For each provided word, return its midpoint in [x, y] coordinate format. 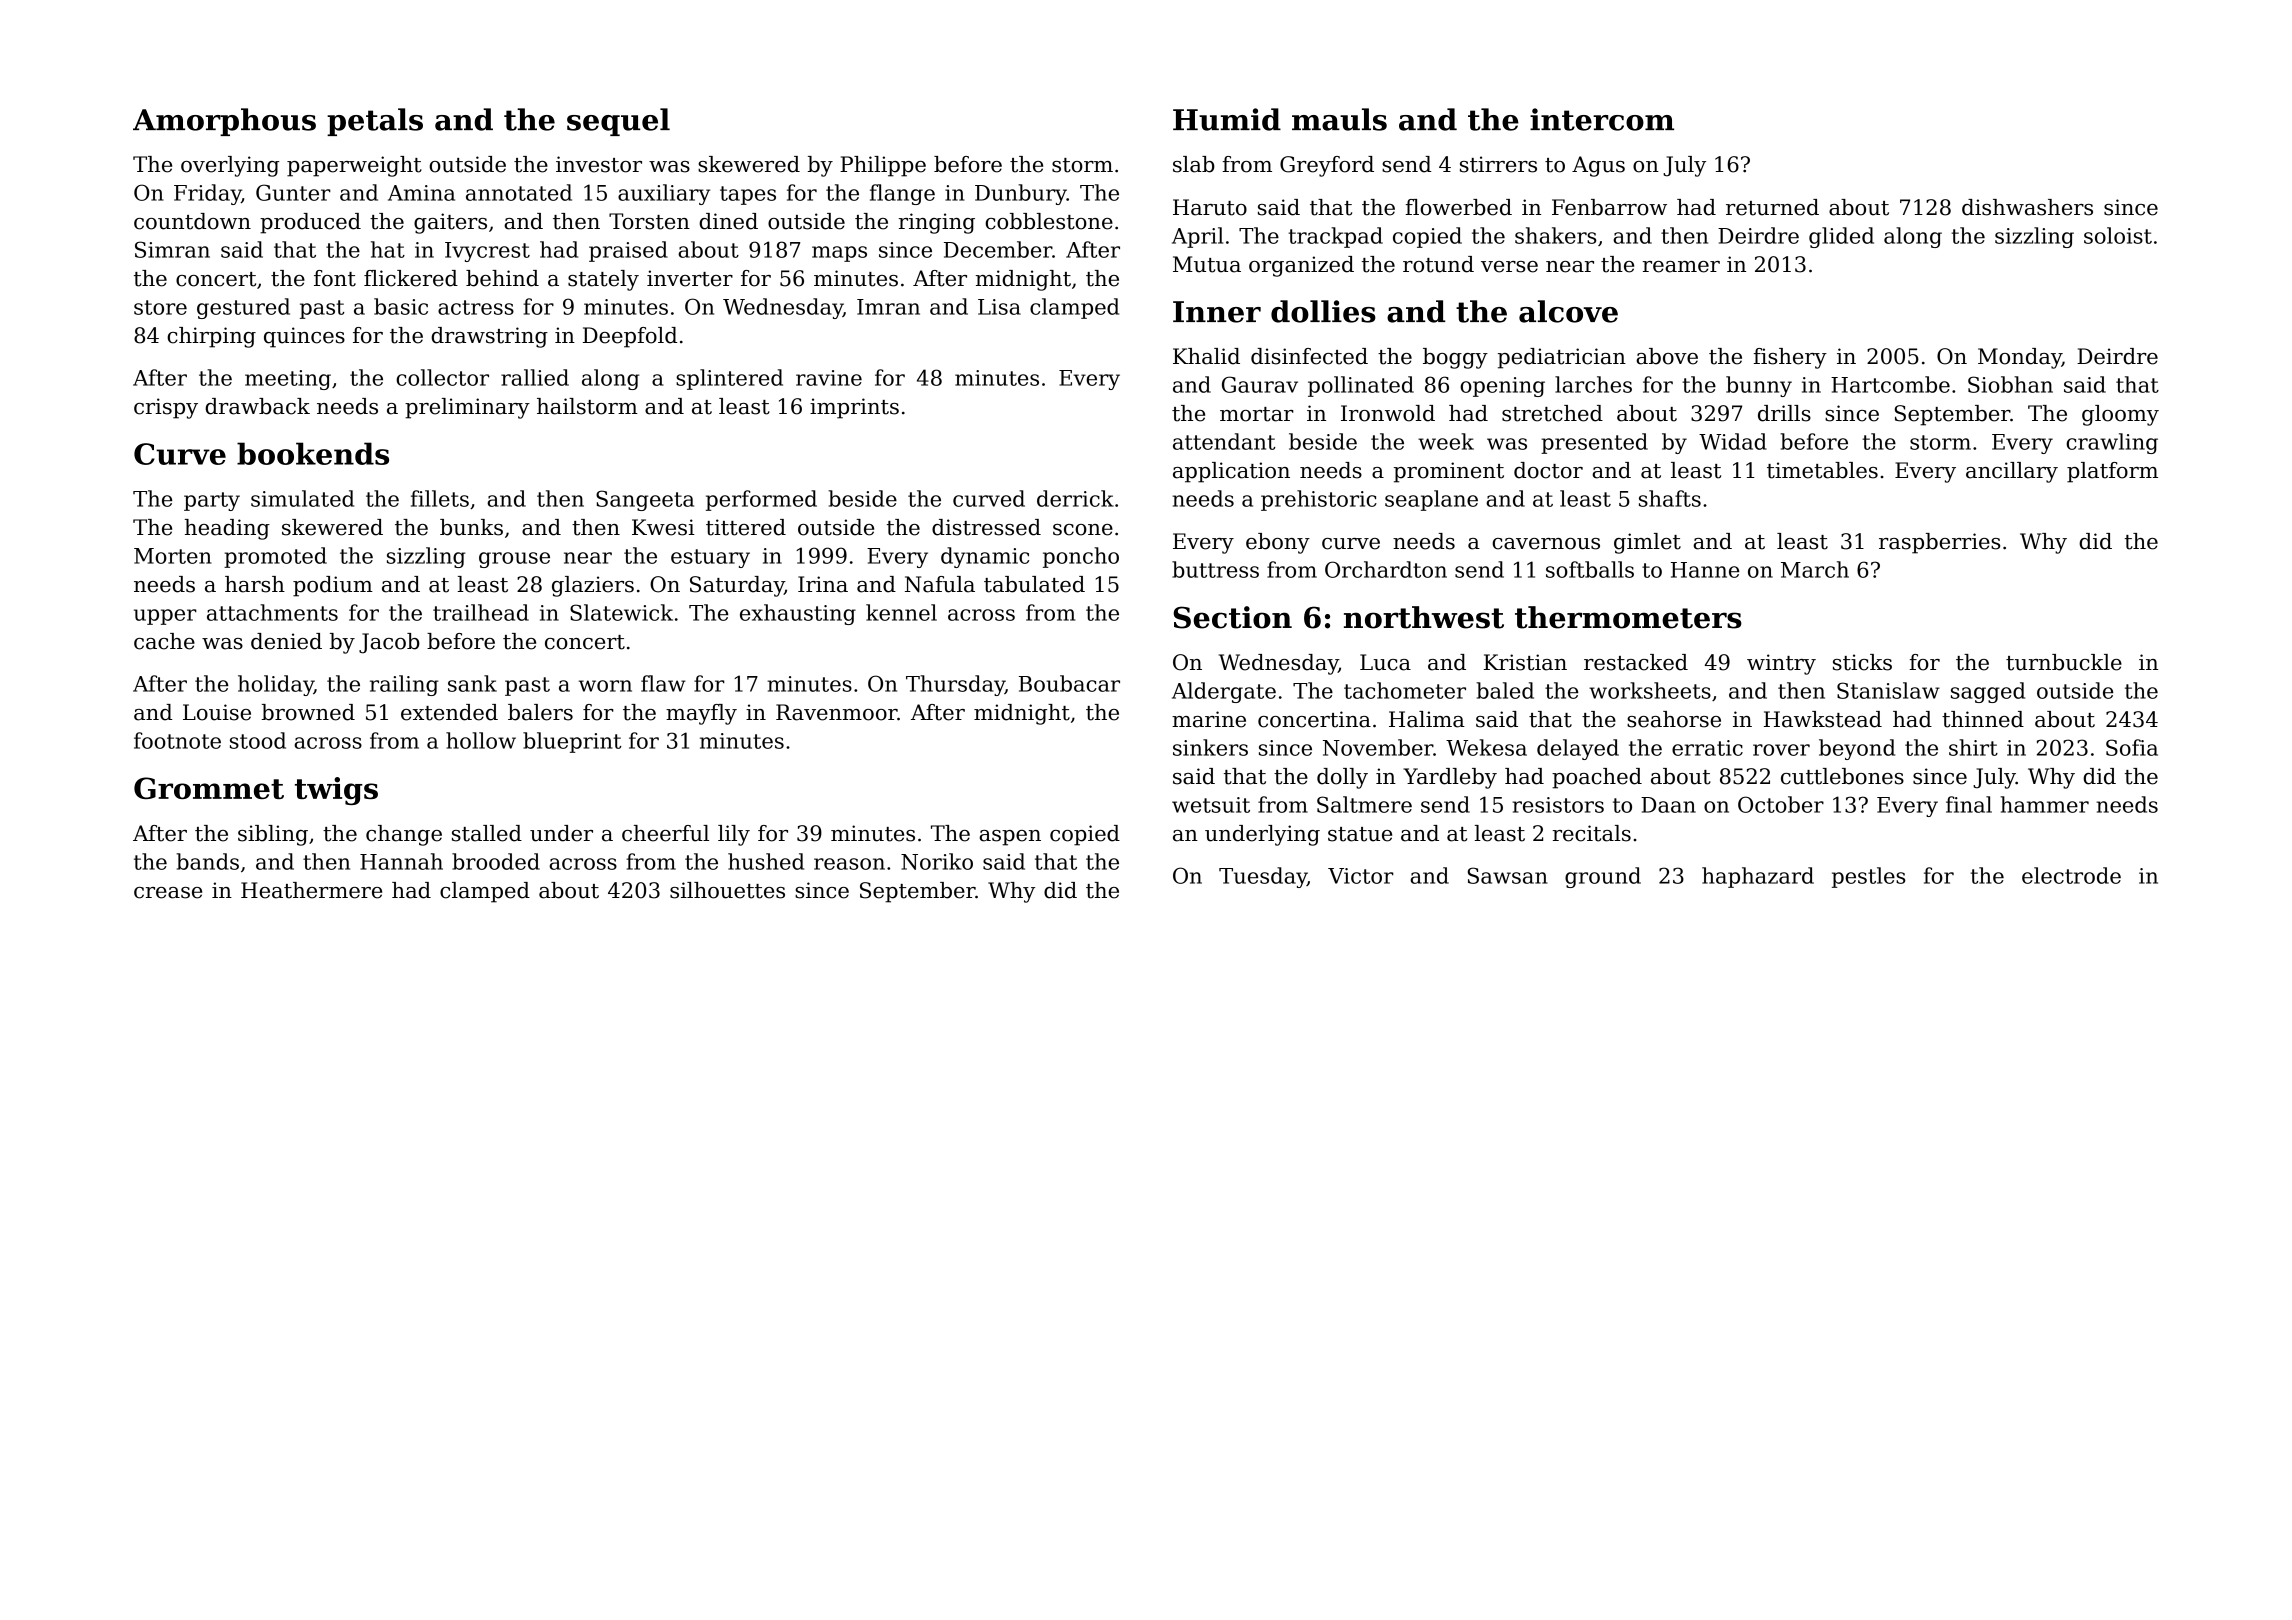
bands [207, 861]
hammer [2044, 804]
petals [375, 122]
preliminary [467, 408]
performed [761, 500]
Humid [1227, 119]
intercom [1602, 119]
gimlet [1647, 543]
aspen [1010, 838]
